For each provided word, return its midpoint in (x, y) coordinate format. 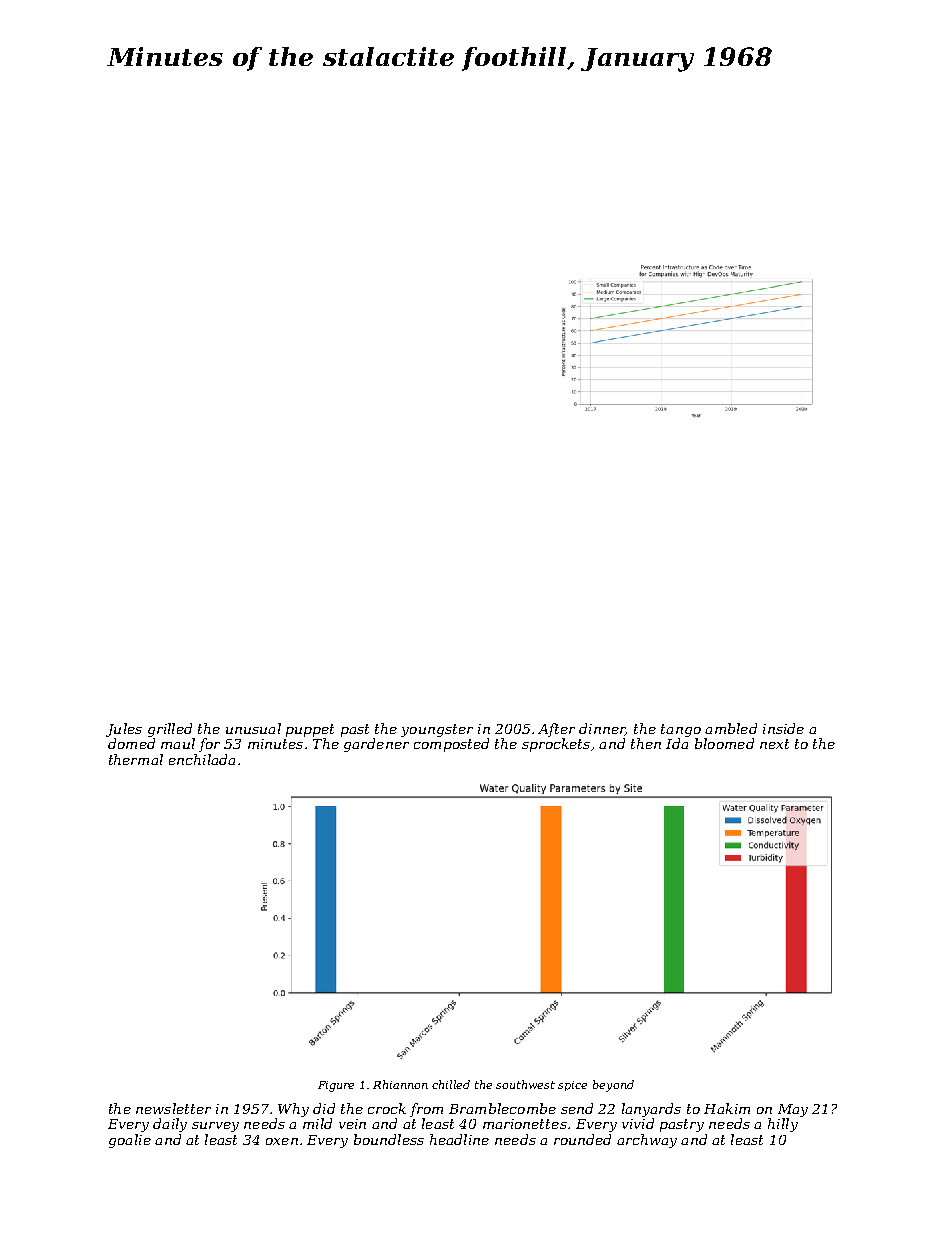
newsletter (173, 1108)
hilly (783, 1125)
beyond (613, 1086)
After (556, 730)
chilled (451, 1084)
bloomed (724, 743)
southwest (525, 1084)
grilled (170, 730)
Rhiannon (400, 1084)
